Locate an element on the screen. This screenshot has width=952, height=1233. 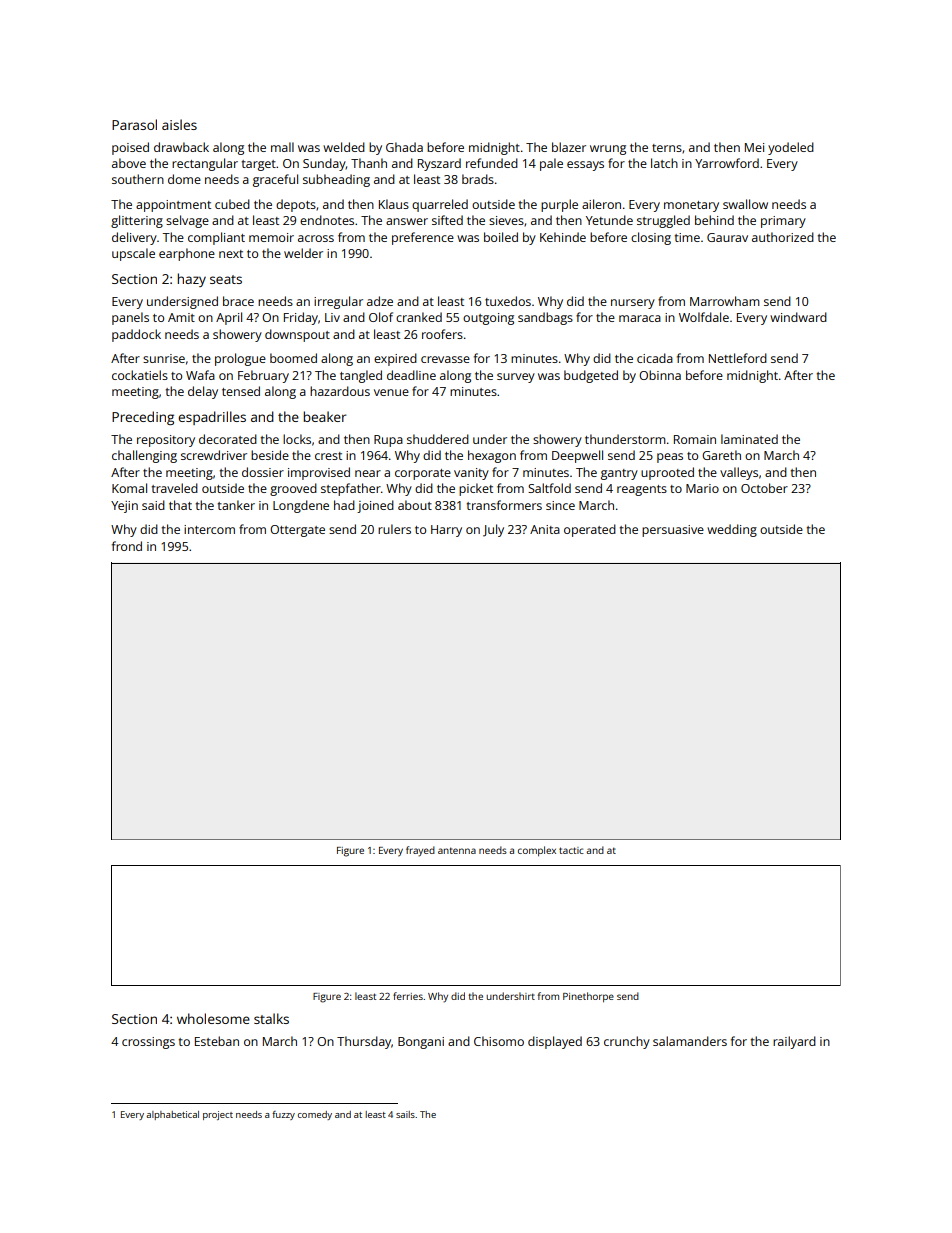
tactic is located at coordinates (571, 850).
